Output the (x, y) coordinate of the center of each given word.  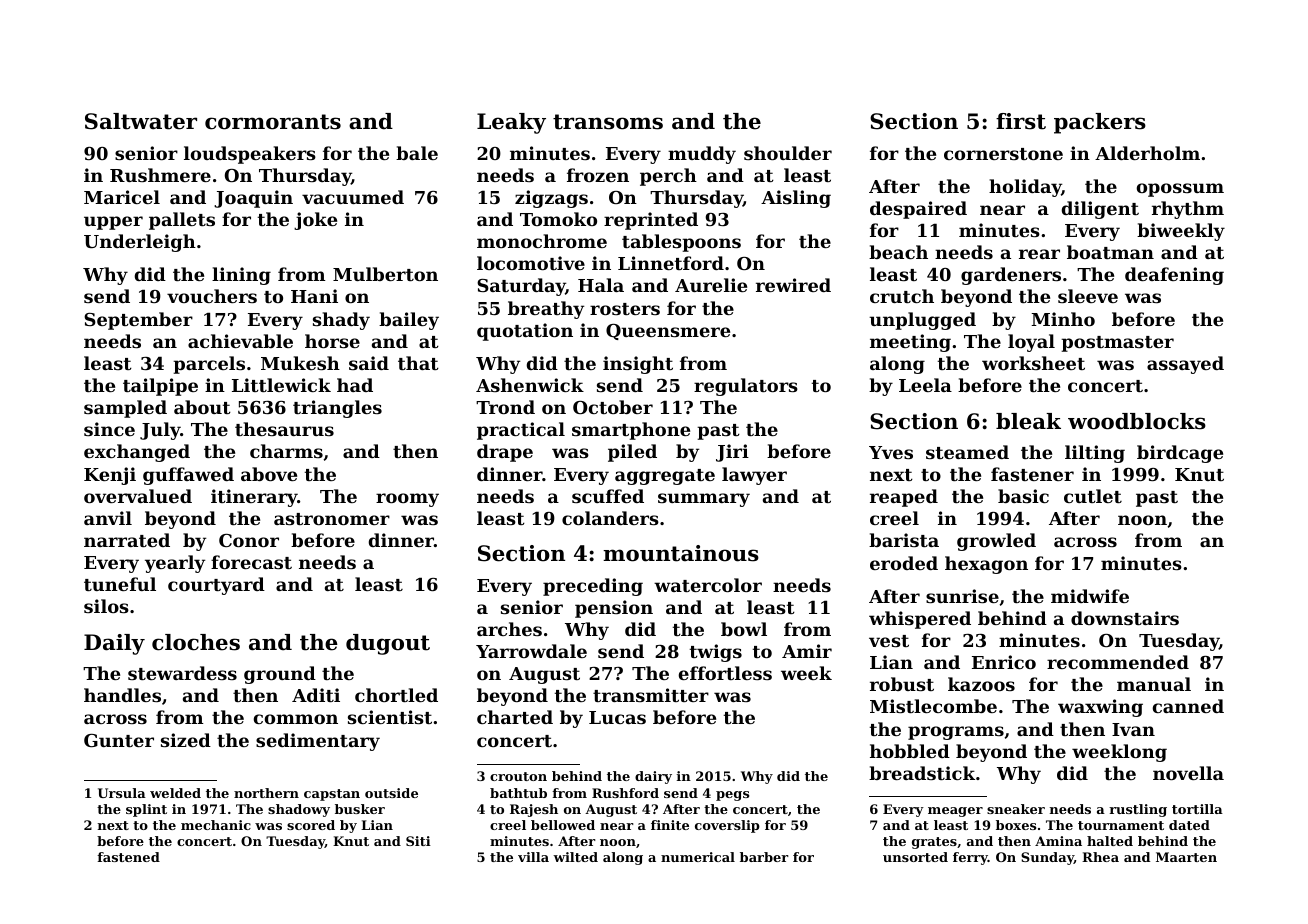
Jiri (732, 453)
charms (286, 451)
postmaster (1117, 344)
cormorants (273, 122)
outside (391, 793)
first (1021, 121)
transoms (608, 122)
